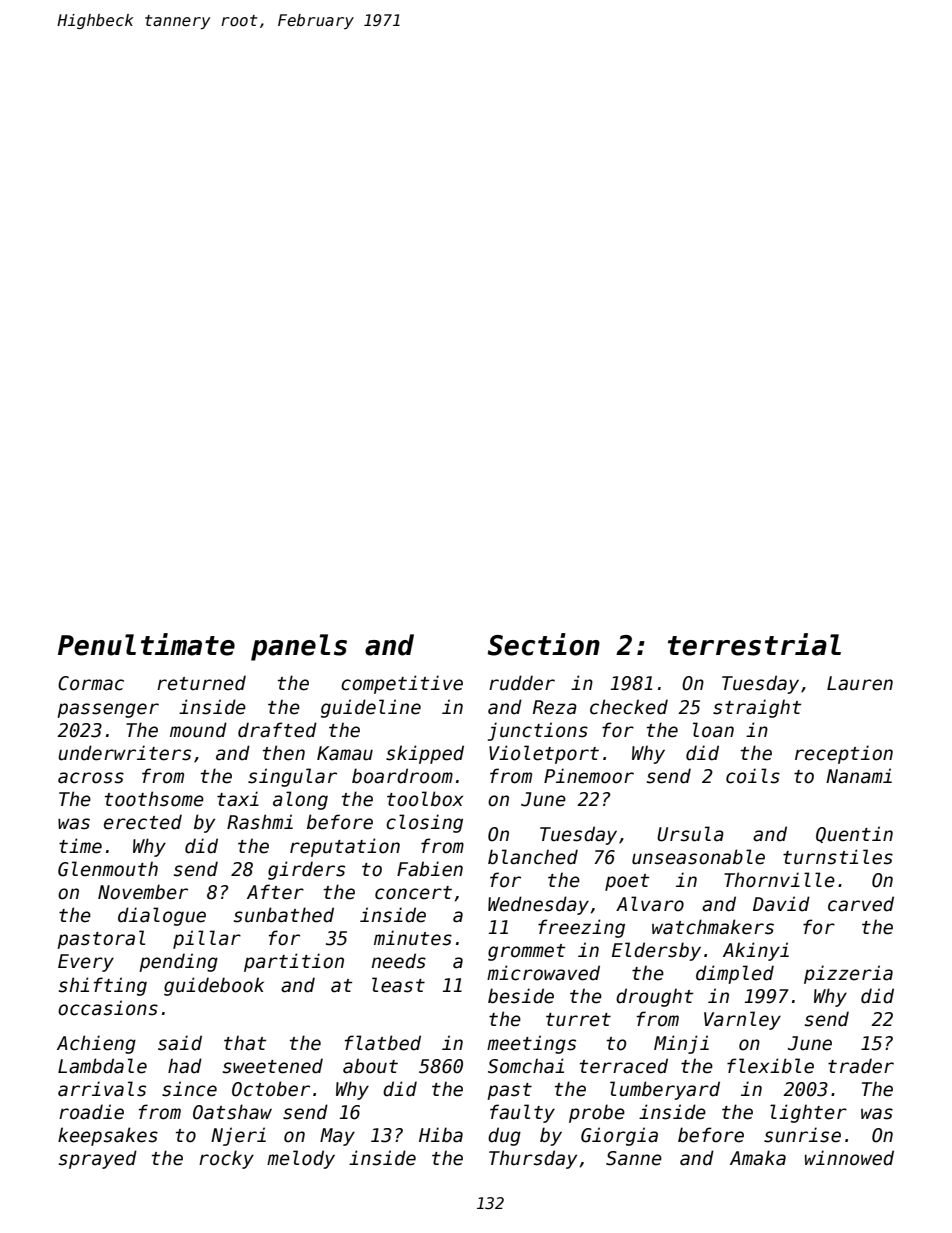  Describe the element at coordinates (146, 644) in the screenshot. I see `Penultimate` at that location.
